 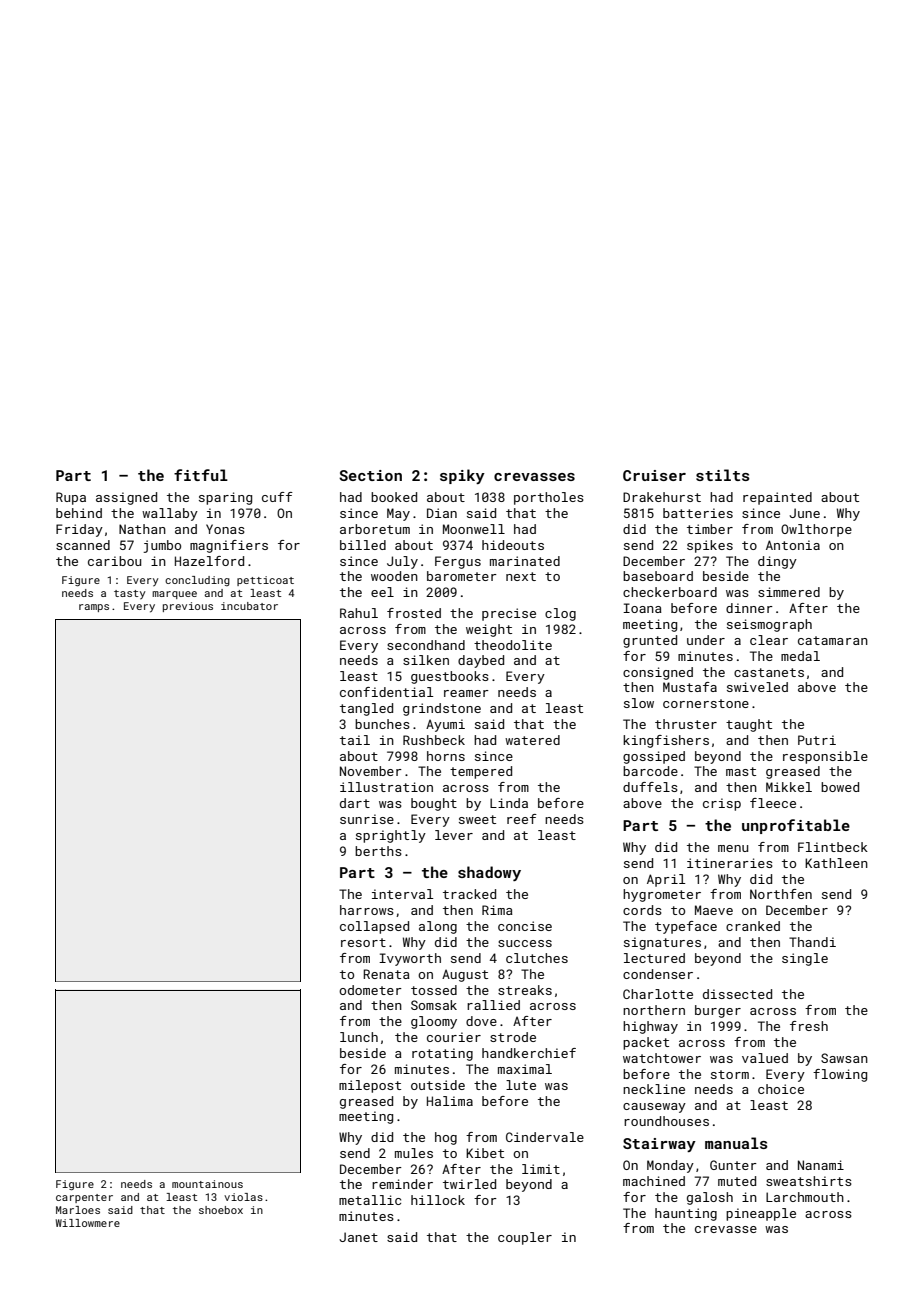 What do you see at coordinates (789, 592) in the screenshot?
I see `simmered` at bounding box center [789, 592].
